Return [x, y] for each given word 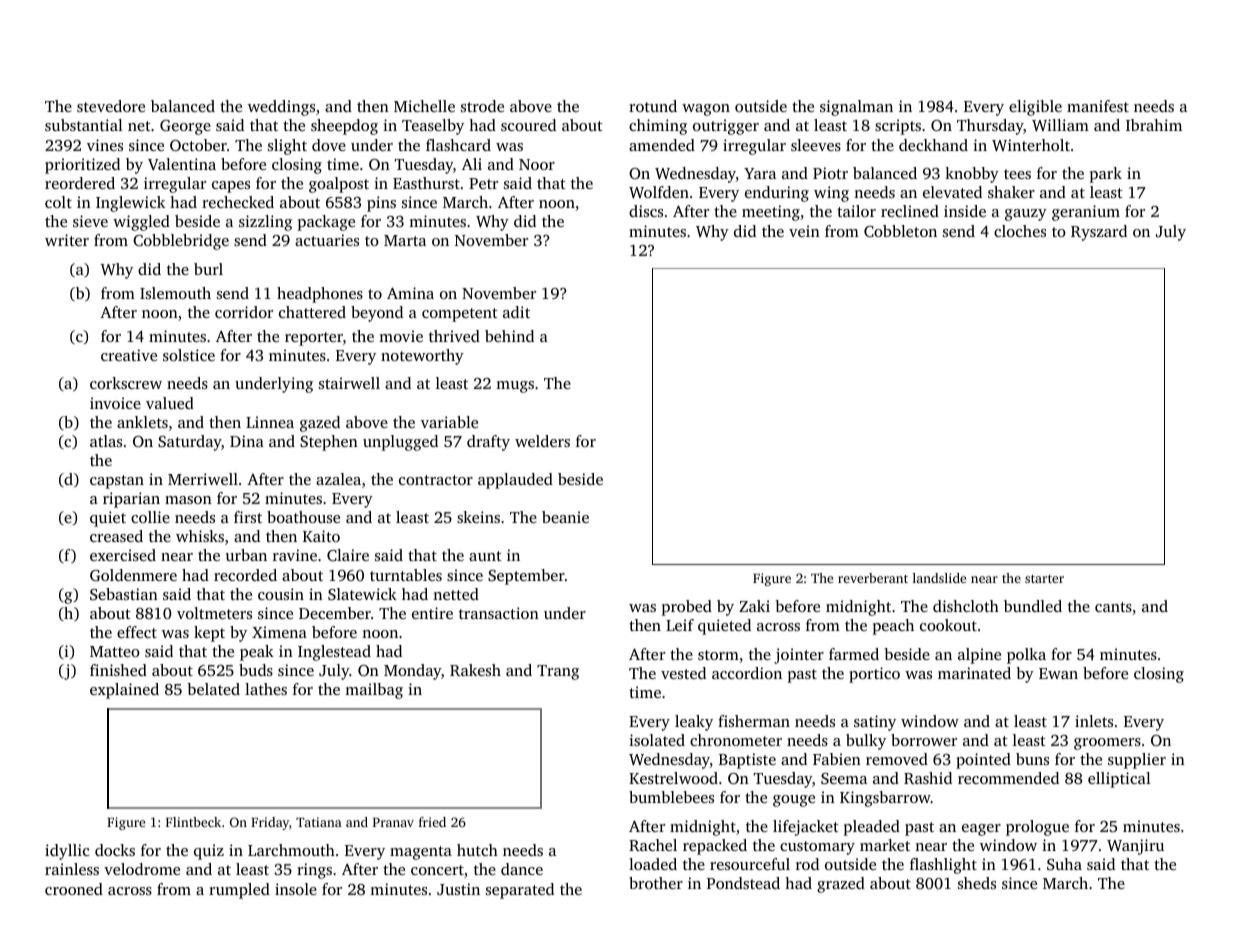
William [1060, 125]
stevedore [111, 106]
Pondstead [743, 883]
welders [542, 441]
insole [296, 889]
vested [683, 673]
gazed [320, 424]
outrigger [726, 127]
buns [1032, 759]
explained [124, 691]
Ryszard [1099, 233]
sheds [977, 883]
